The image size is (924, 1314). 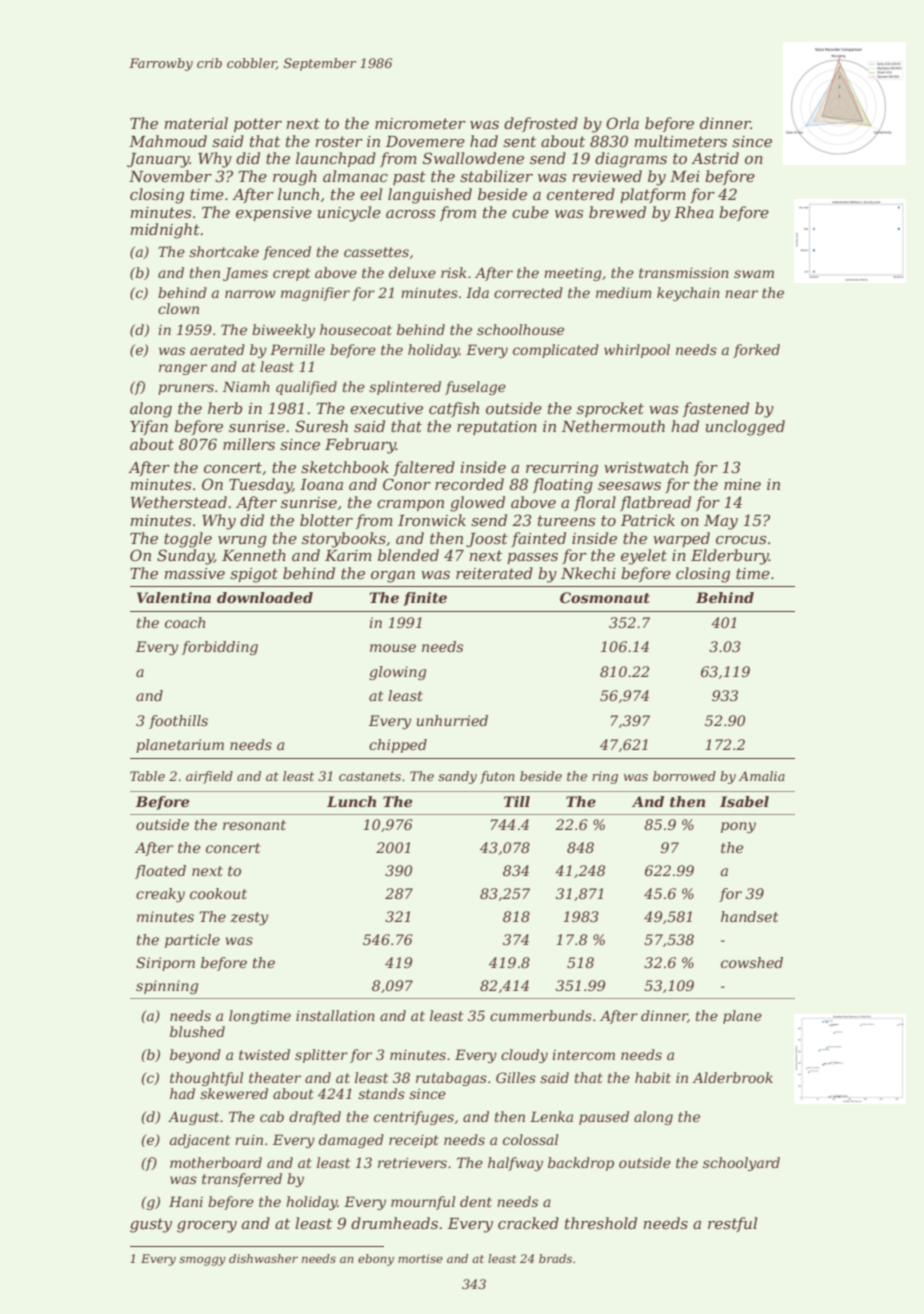 What do you see at coordinates (610, 409) in the screenshot?
I see `sprocket` at bounding box center [610, 409].
